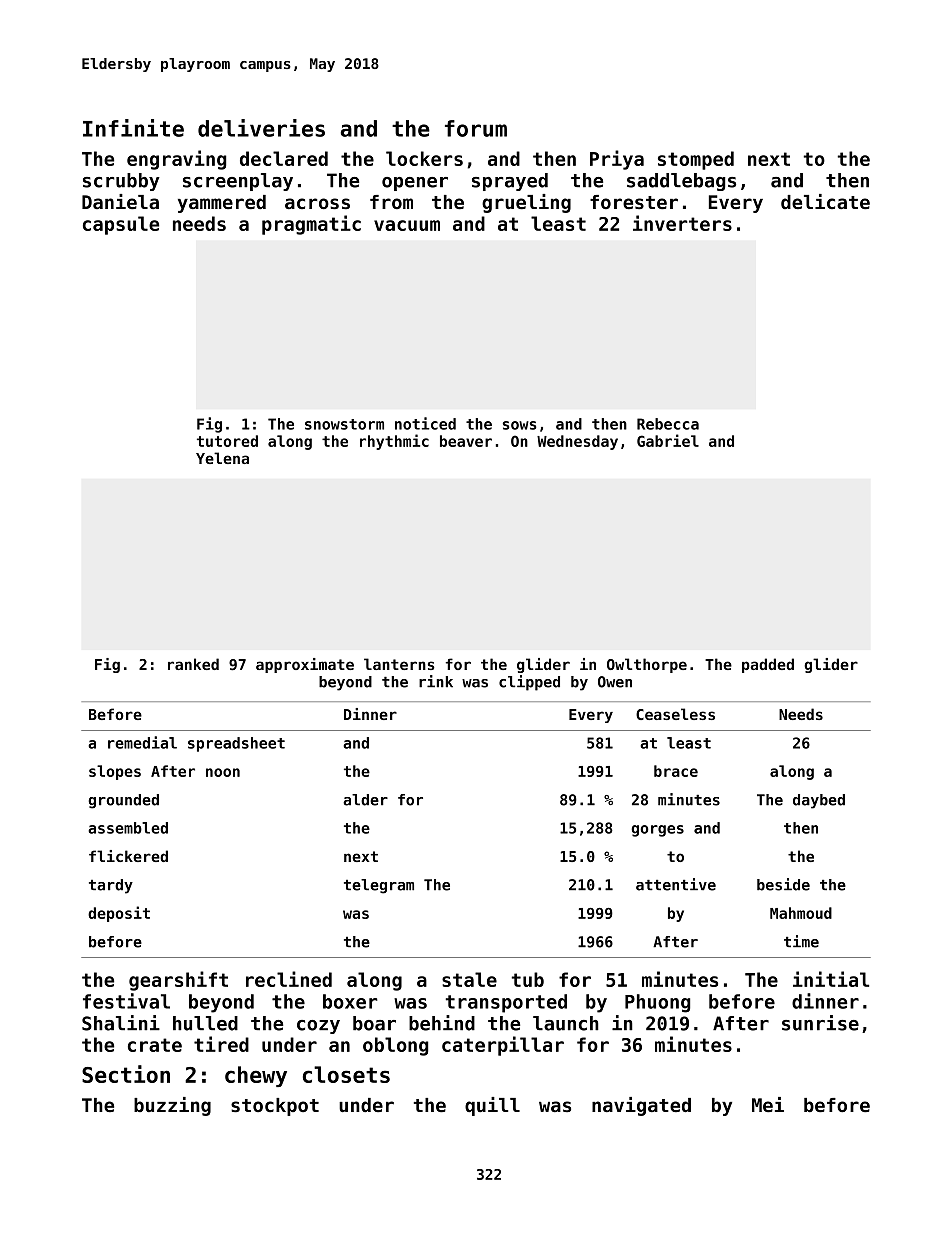  Describe the element at coordinates (526, 203) in the screenshot. I see `grueling` at that location.
